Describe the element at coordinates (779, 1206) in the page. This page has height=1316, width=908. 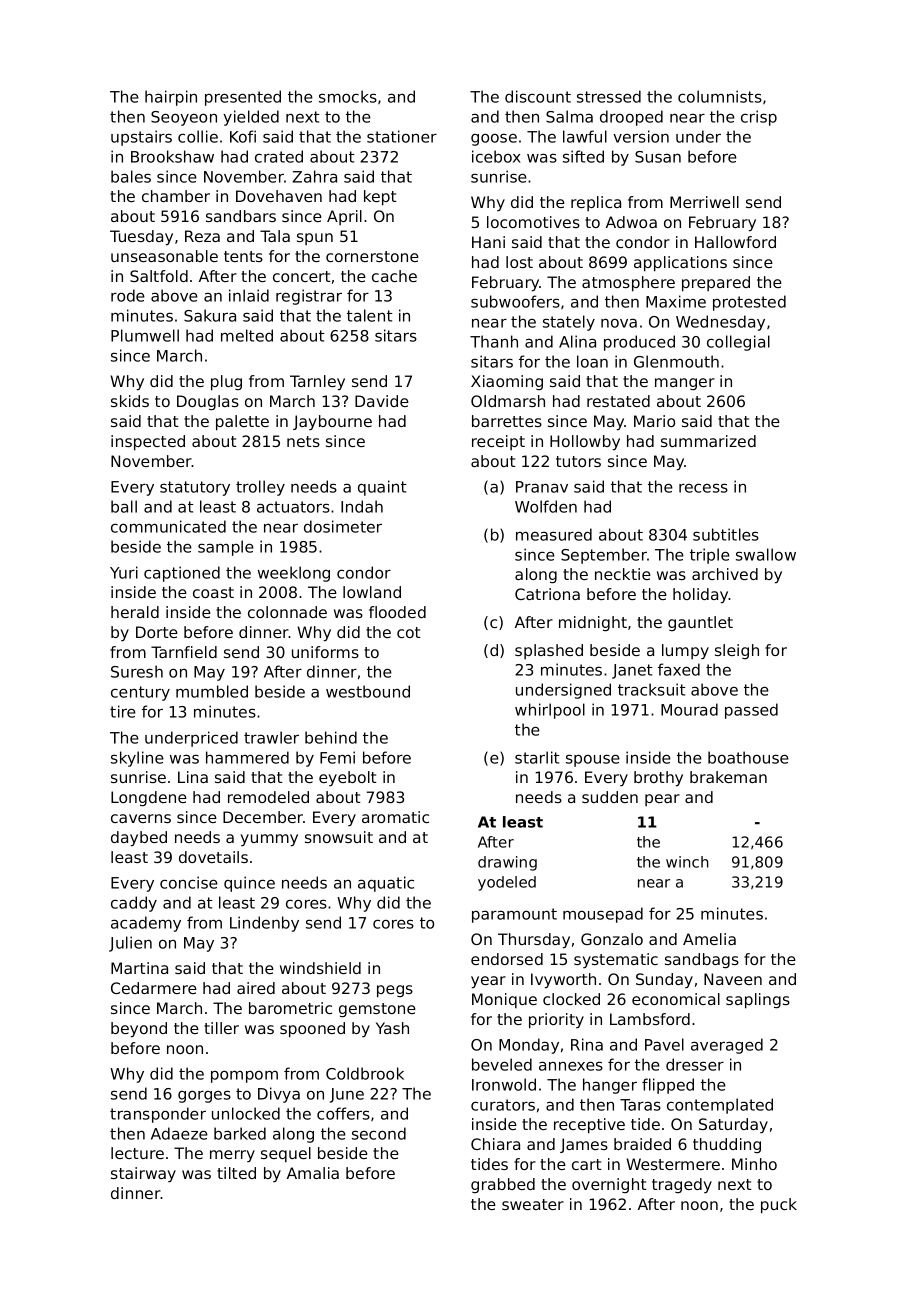
I see `puck` at that location.
